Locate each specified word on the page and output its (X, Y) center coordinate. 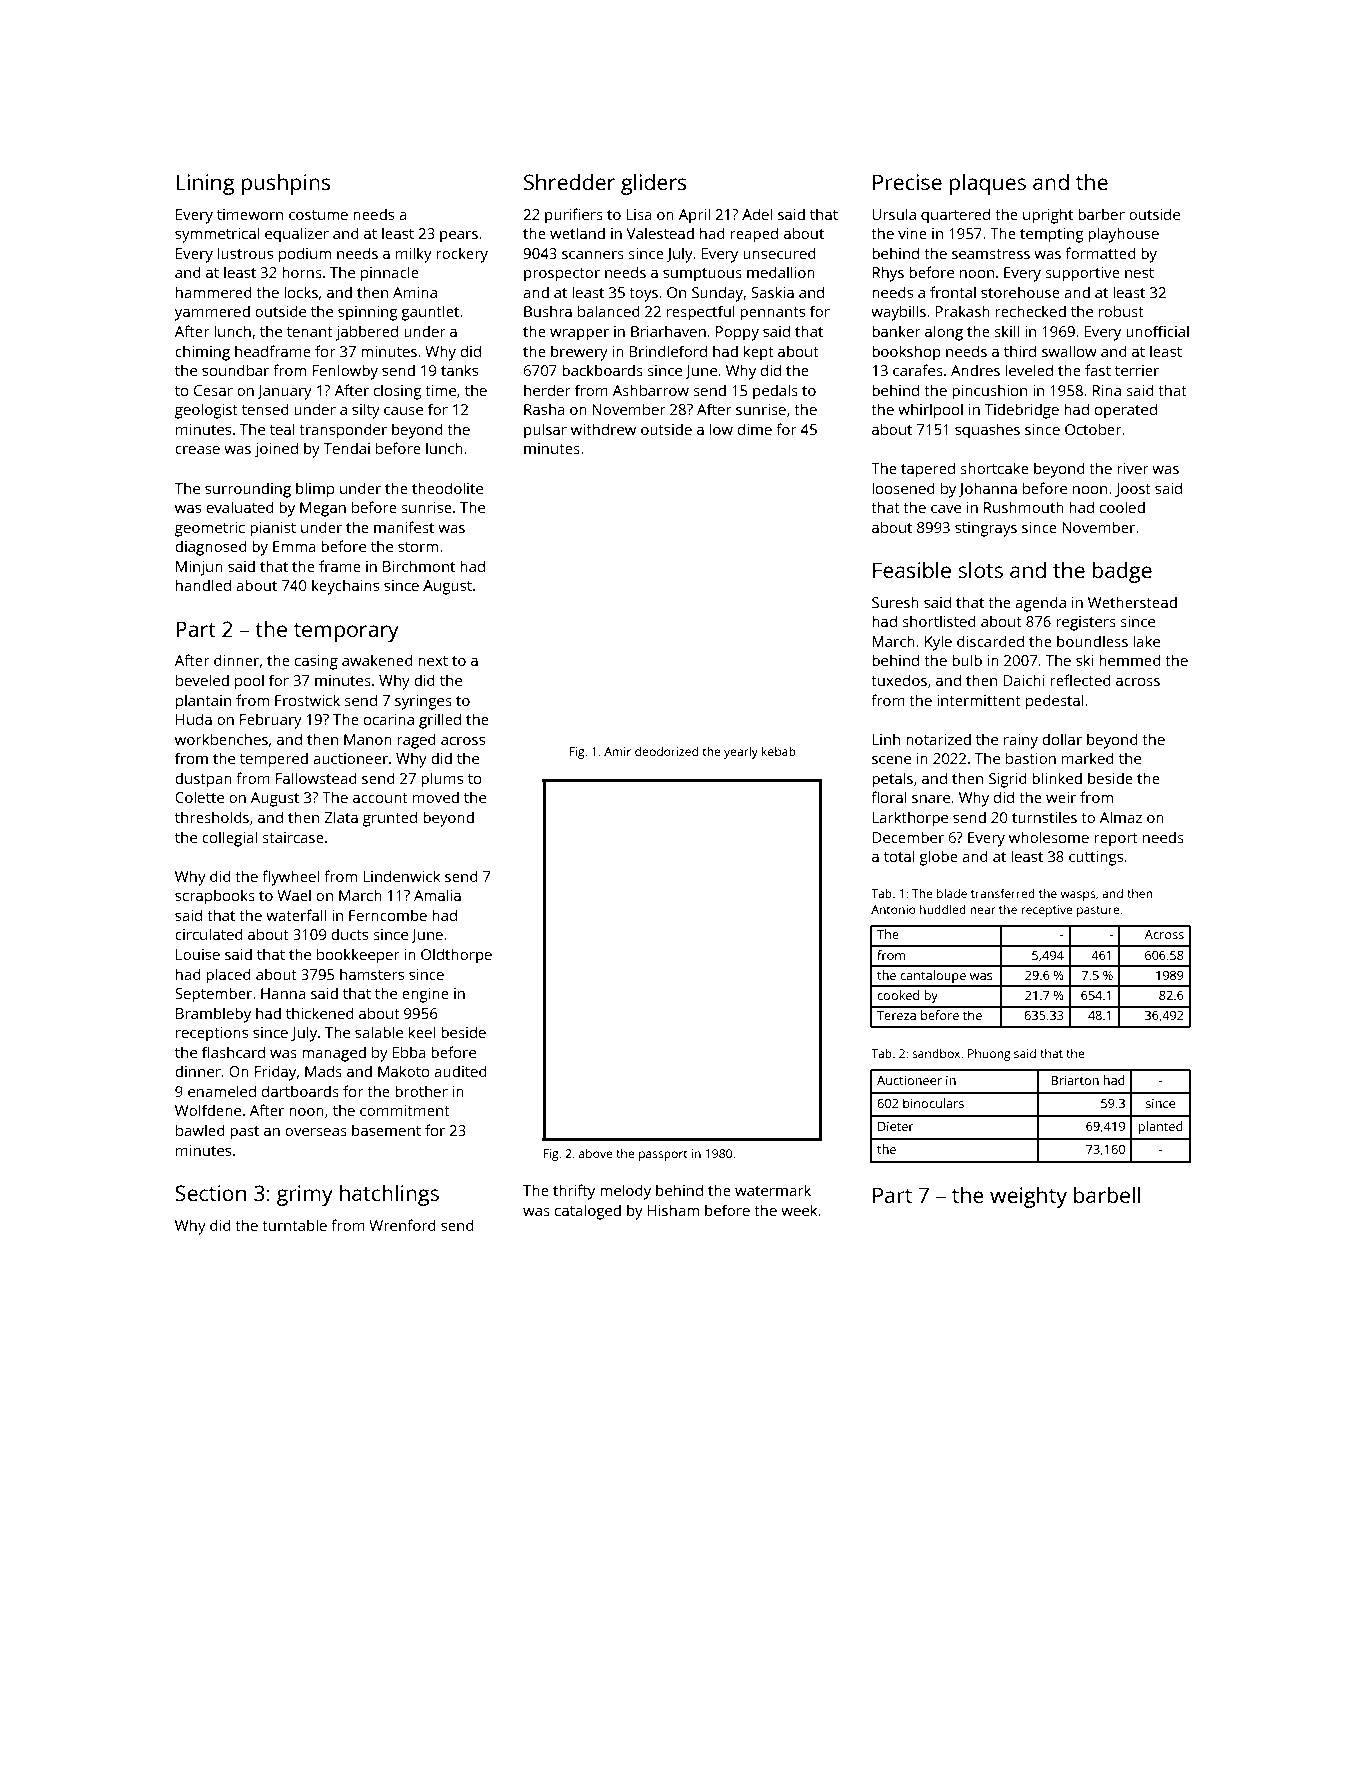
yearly (741, 752)
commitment (405, 1110)
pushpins (286, 184)
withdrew (603, 429)
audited (460, 1071)
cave (946, 509)
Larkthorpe (910, 819)
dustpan (203, 780)
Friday (275, 1073)
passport (663, 1155)
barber (1101, 214)
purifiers (574, 216)
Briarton (1075, 1080)
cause (403, 411)
